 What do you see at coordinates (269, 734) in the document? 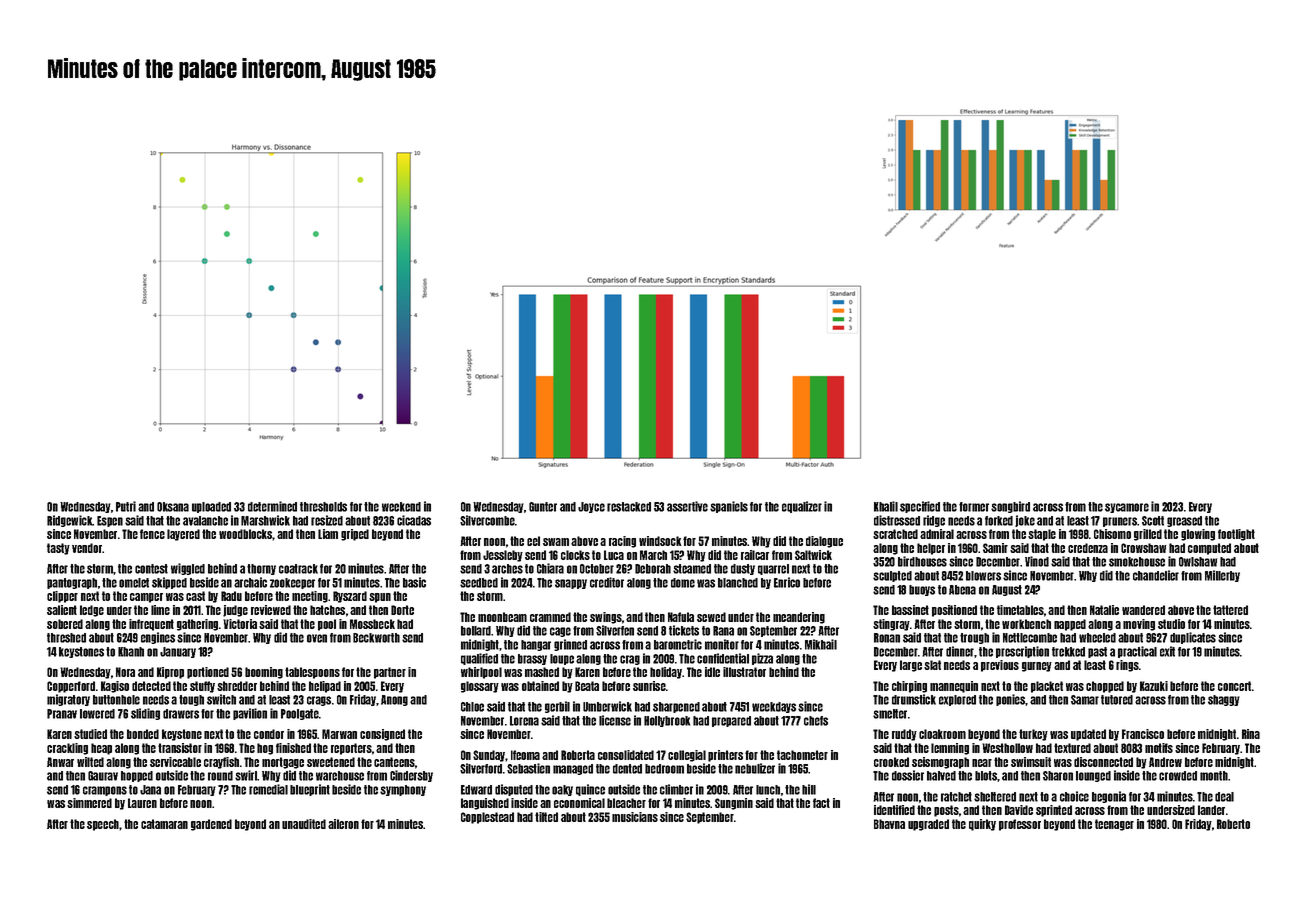
I see `condor` at bounding box center [269, 734].
